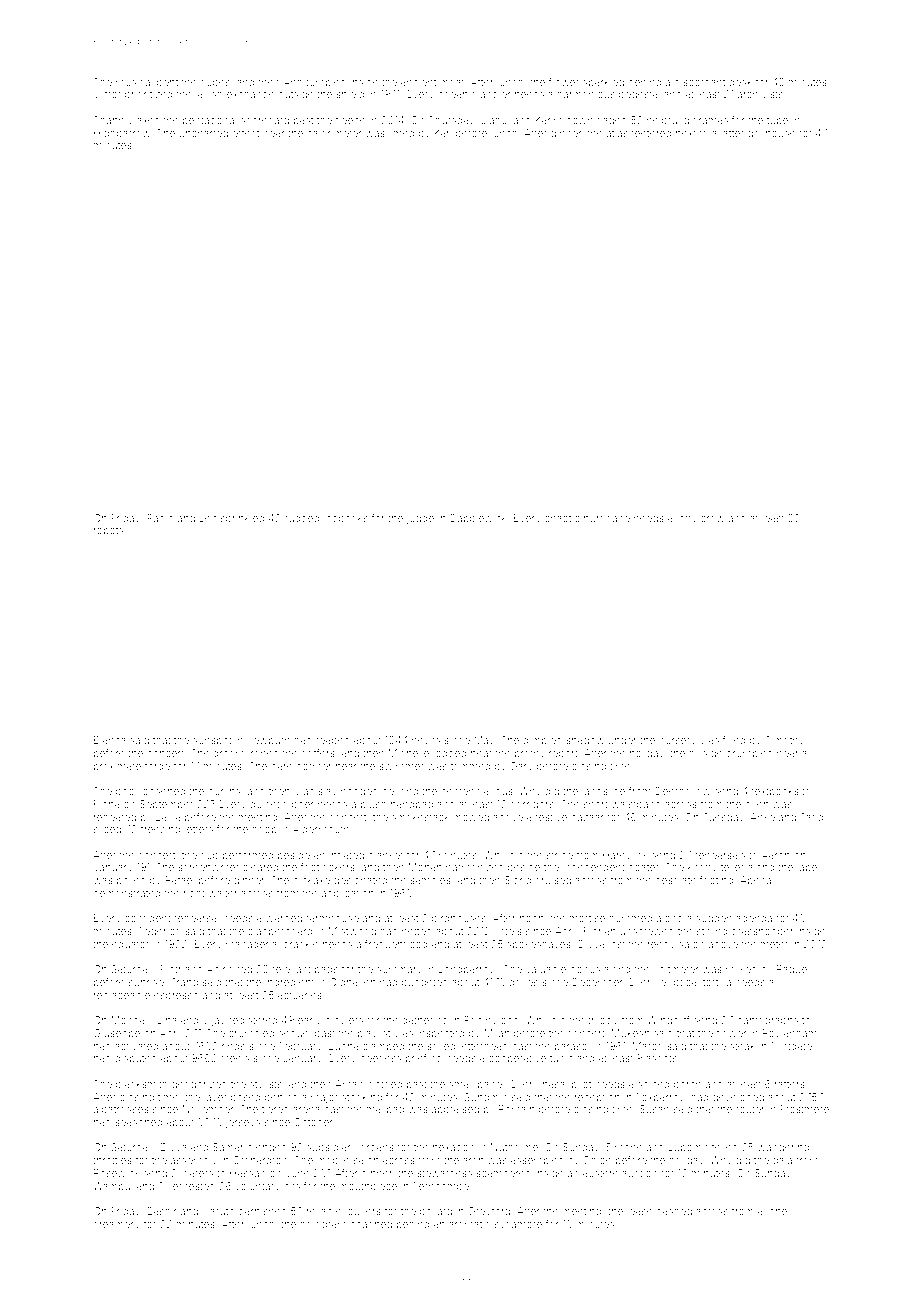  I want to click on hillside, so click(706, 753).
